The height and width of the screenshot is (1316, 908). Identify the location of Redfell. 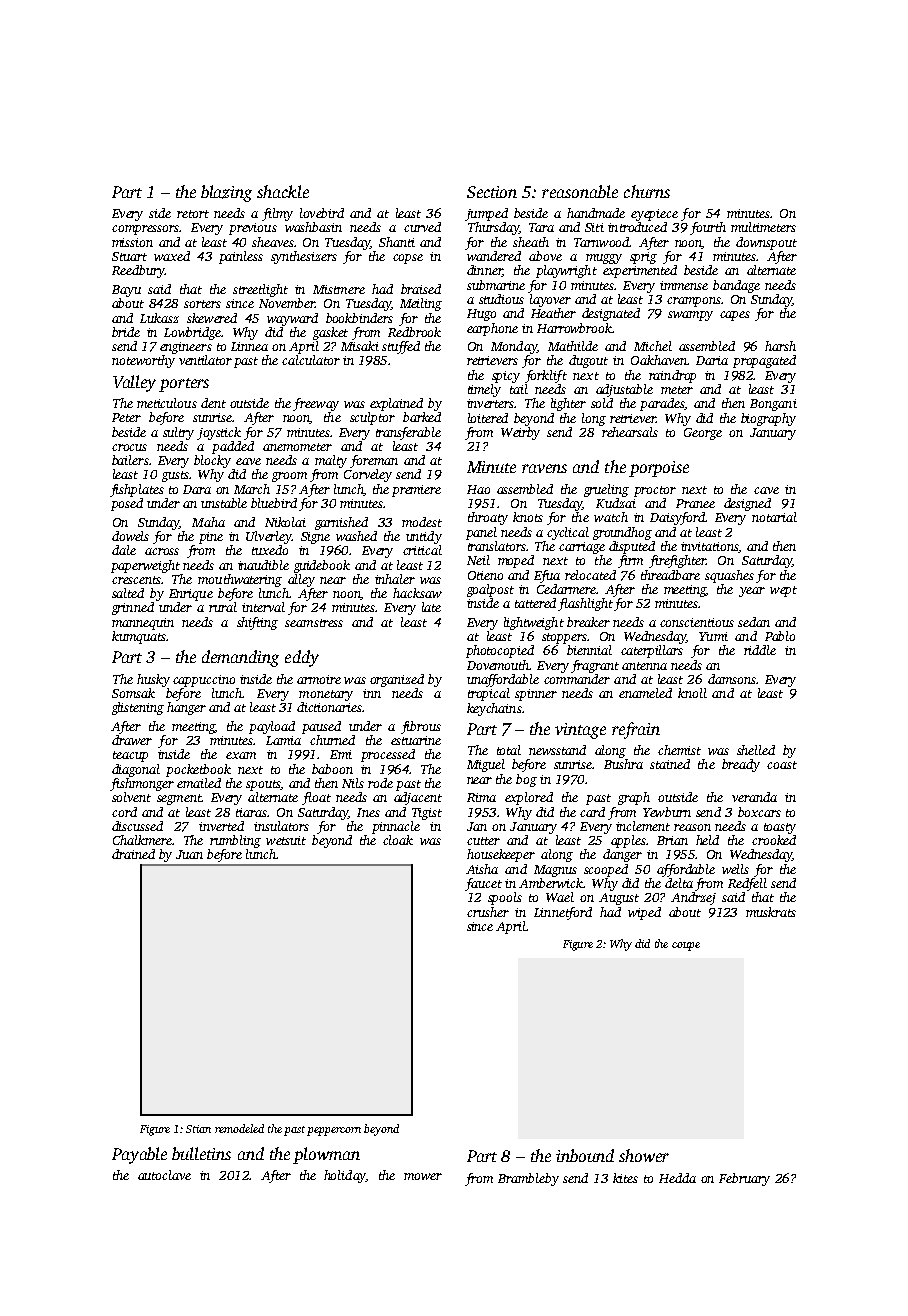
(747, 884).
